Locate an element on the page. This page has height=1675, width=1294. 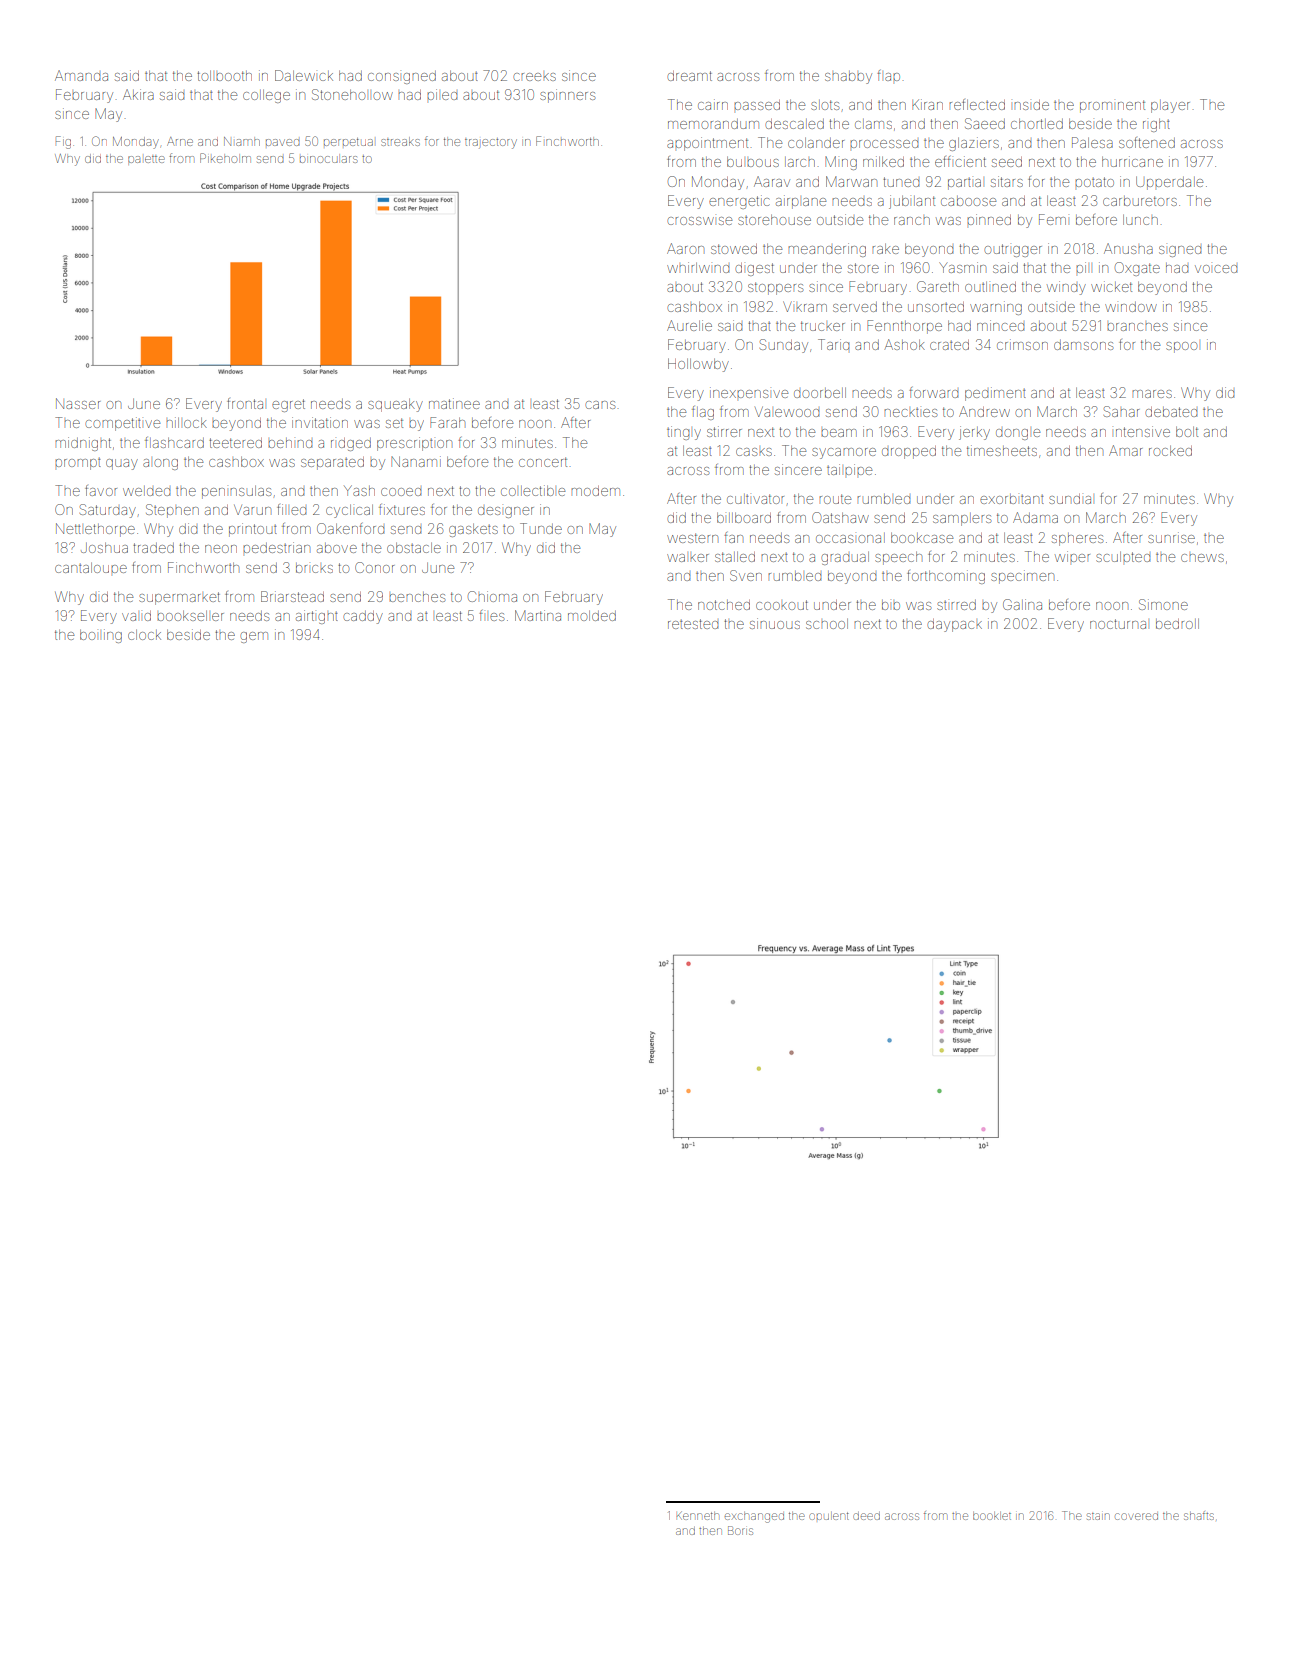
tollbooth is located at coordinates (224, 76).
